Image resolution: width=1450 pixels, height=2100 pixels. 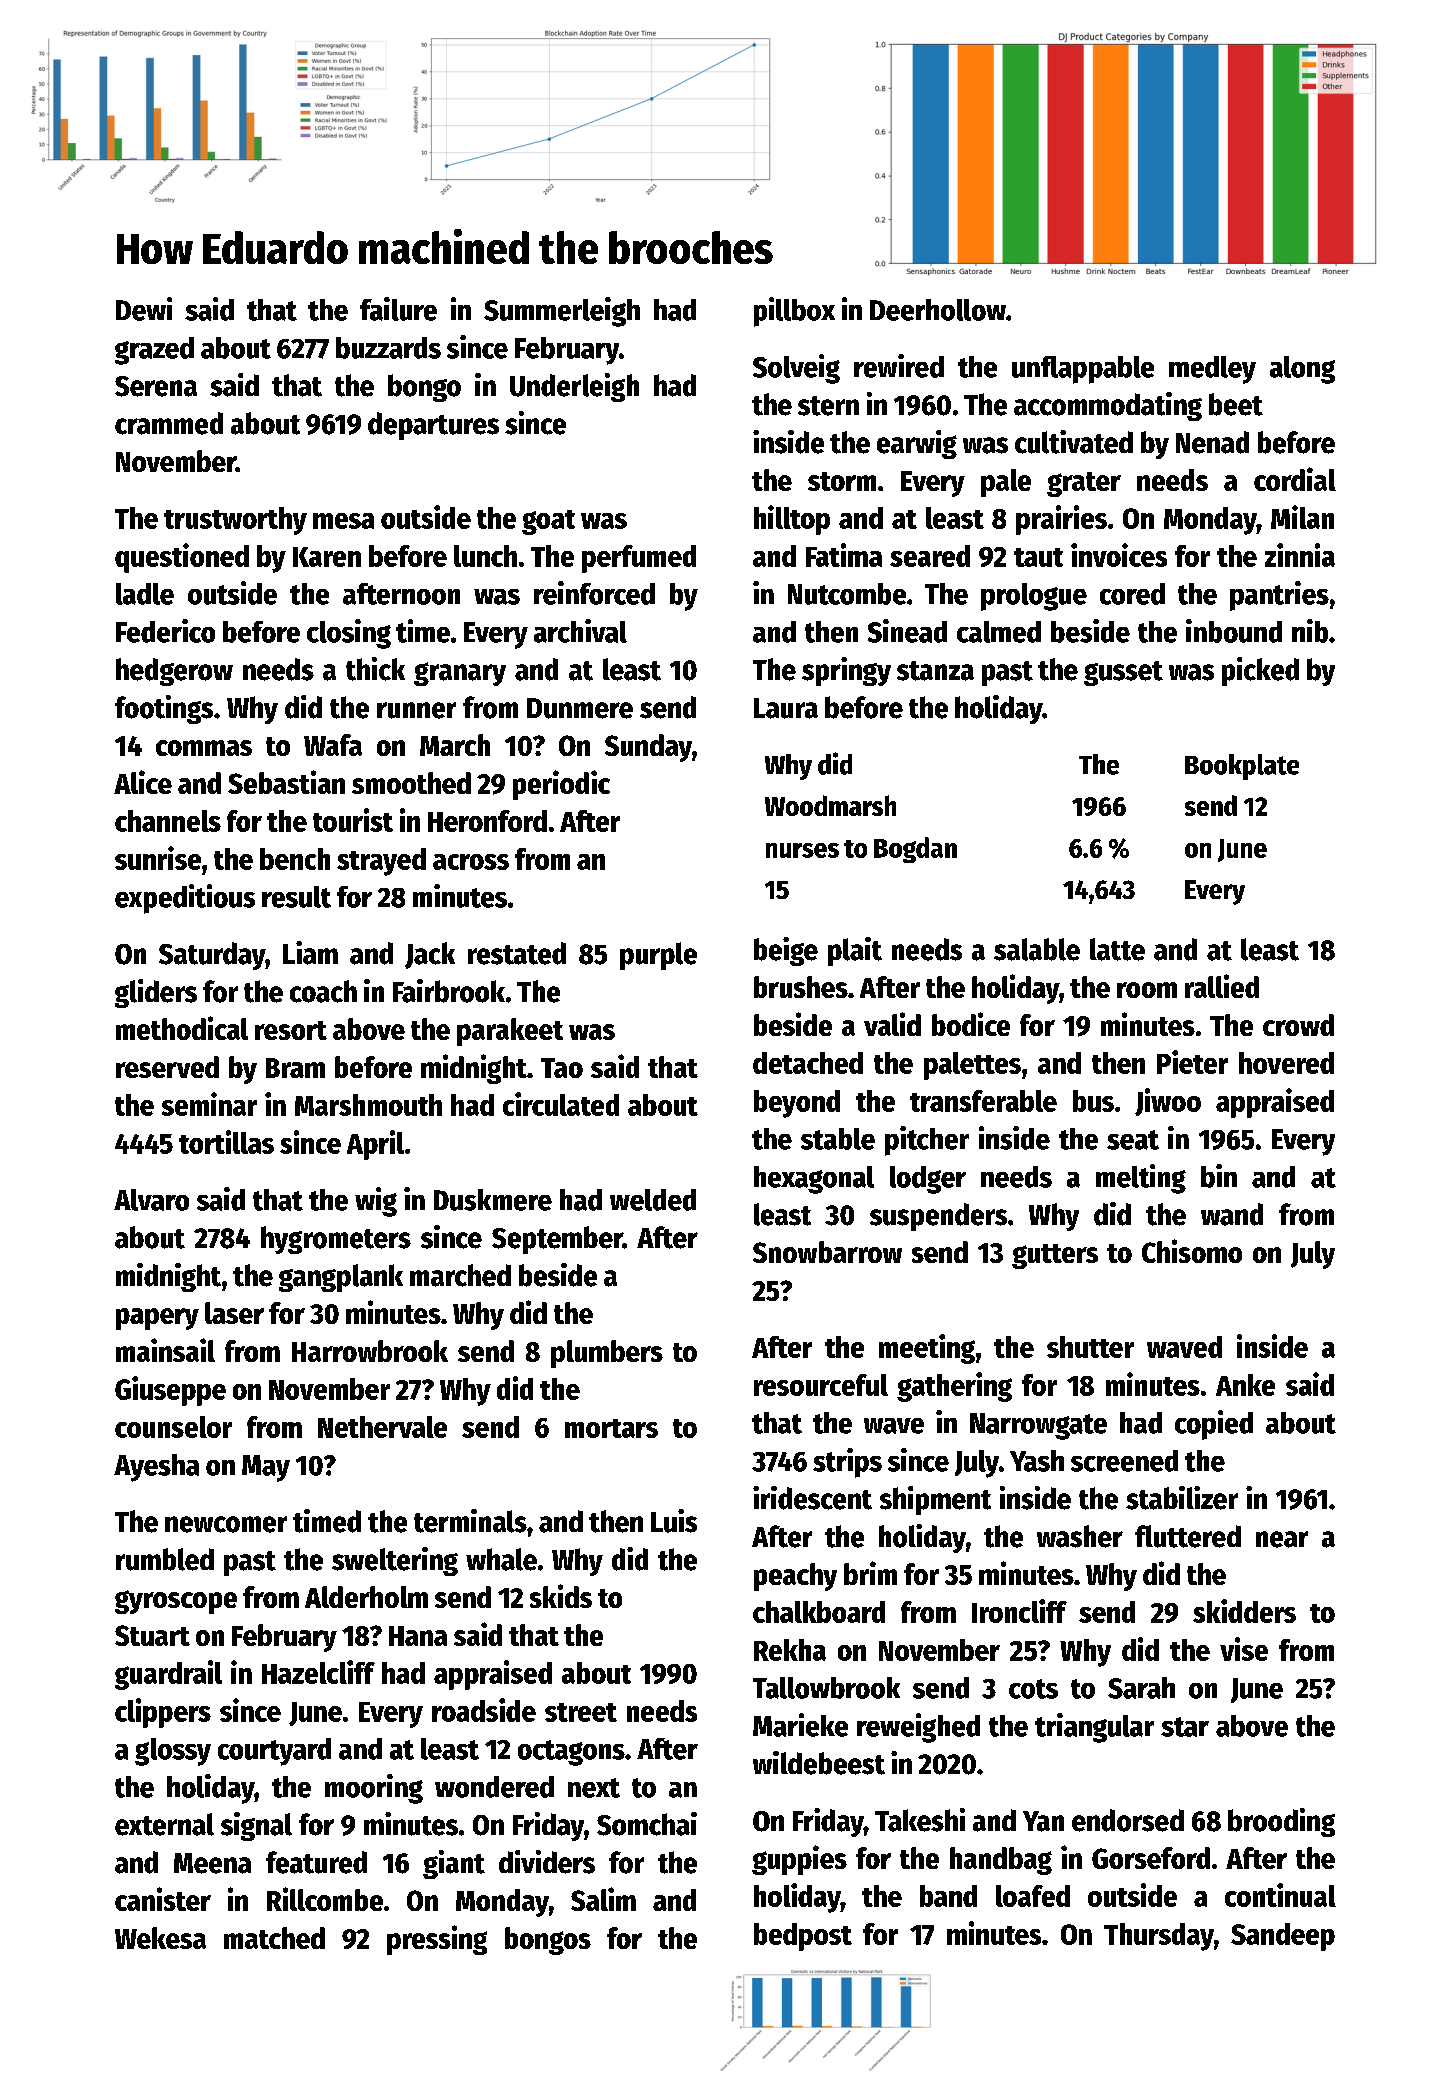 What do you see at coordinates (917, 444) in the screenshot?
I see `earwig` at bounding box center [917, 444].
